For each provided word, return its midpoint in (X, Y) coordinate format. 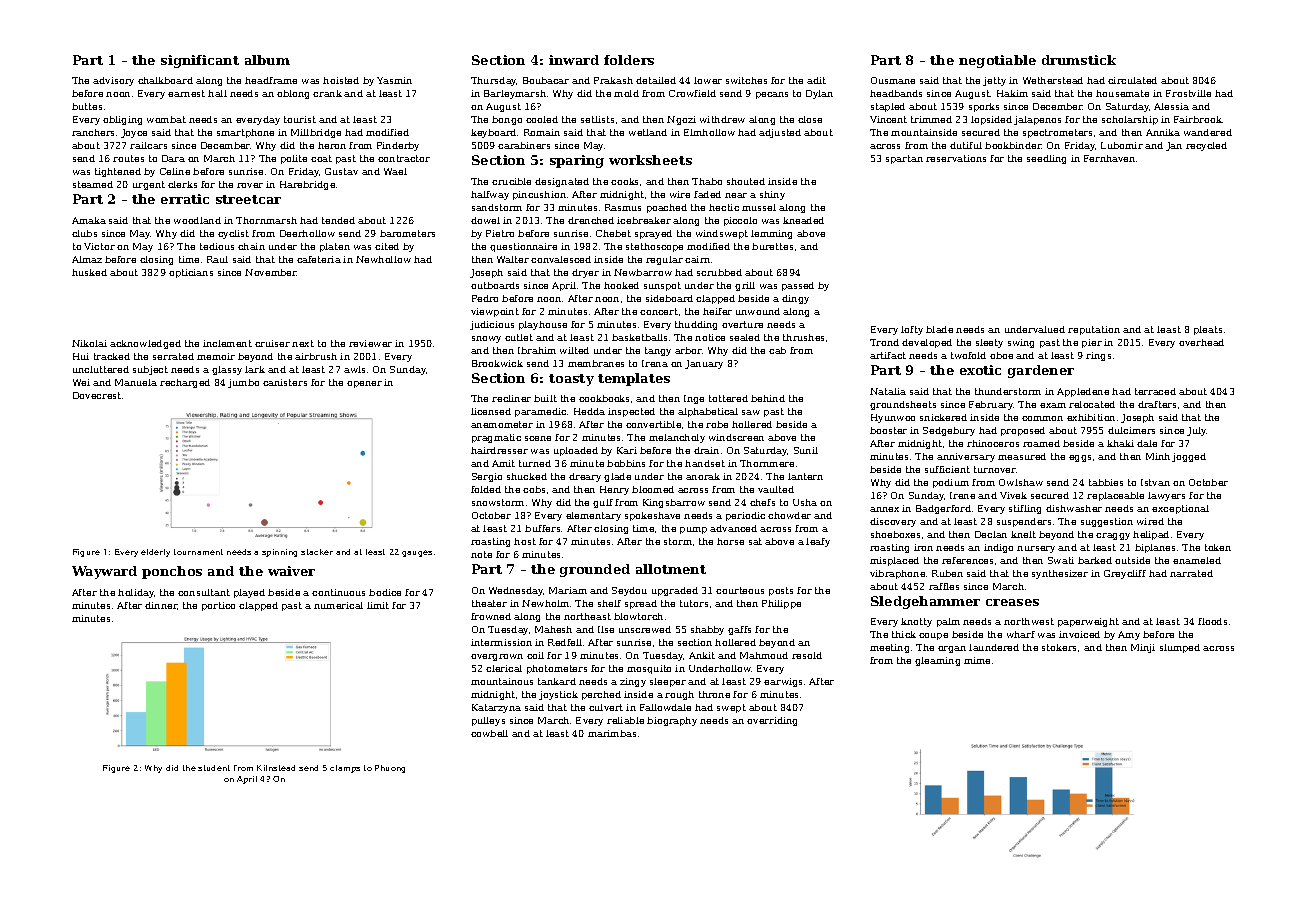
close (810, 119)
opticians (191, 273)
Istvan (1155, 482)
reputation (1094, 330)
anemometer (502, 424)
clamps (345, 769)
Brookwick (497, 363)
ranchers (93, 132)
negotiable (997, 61)
